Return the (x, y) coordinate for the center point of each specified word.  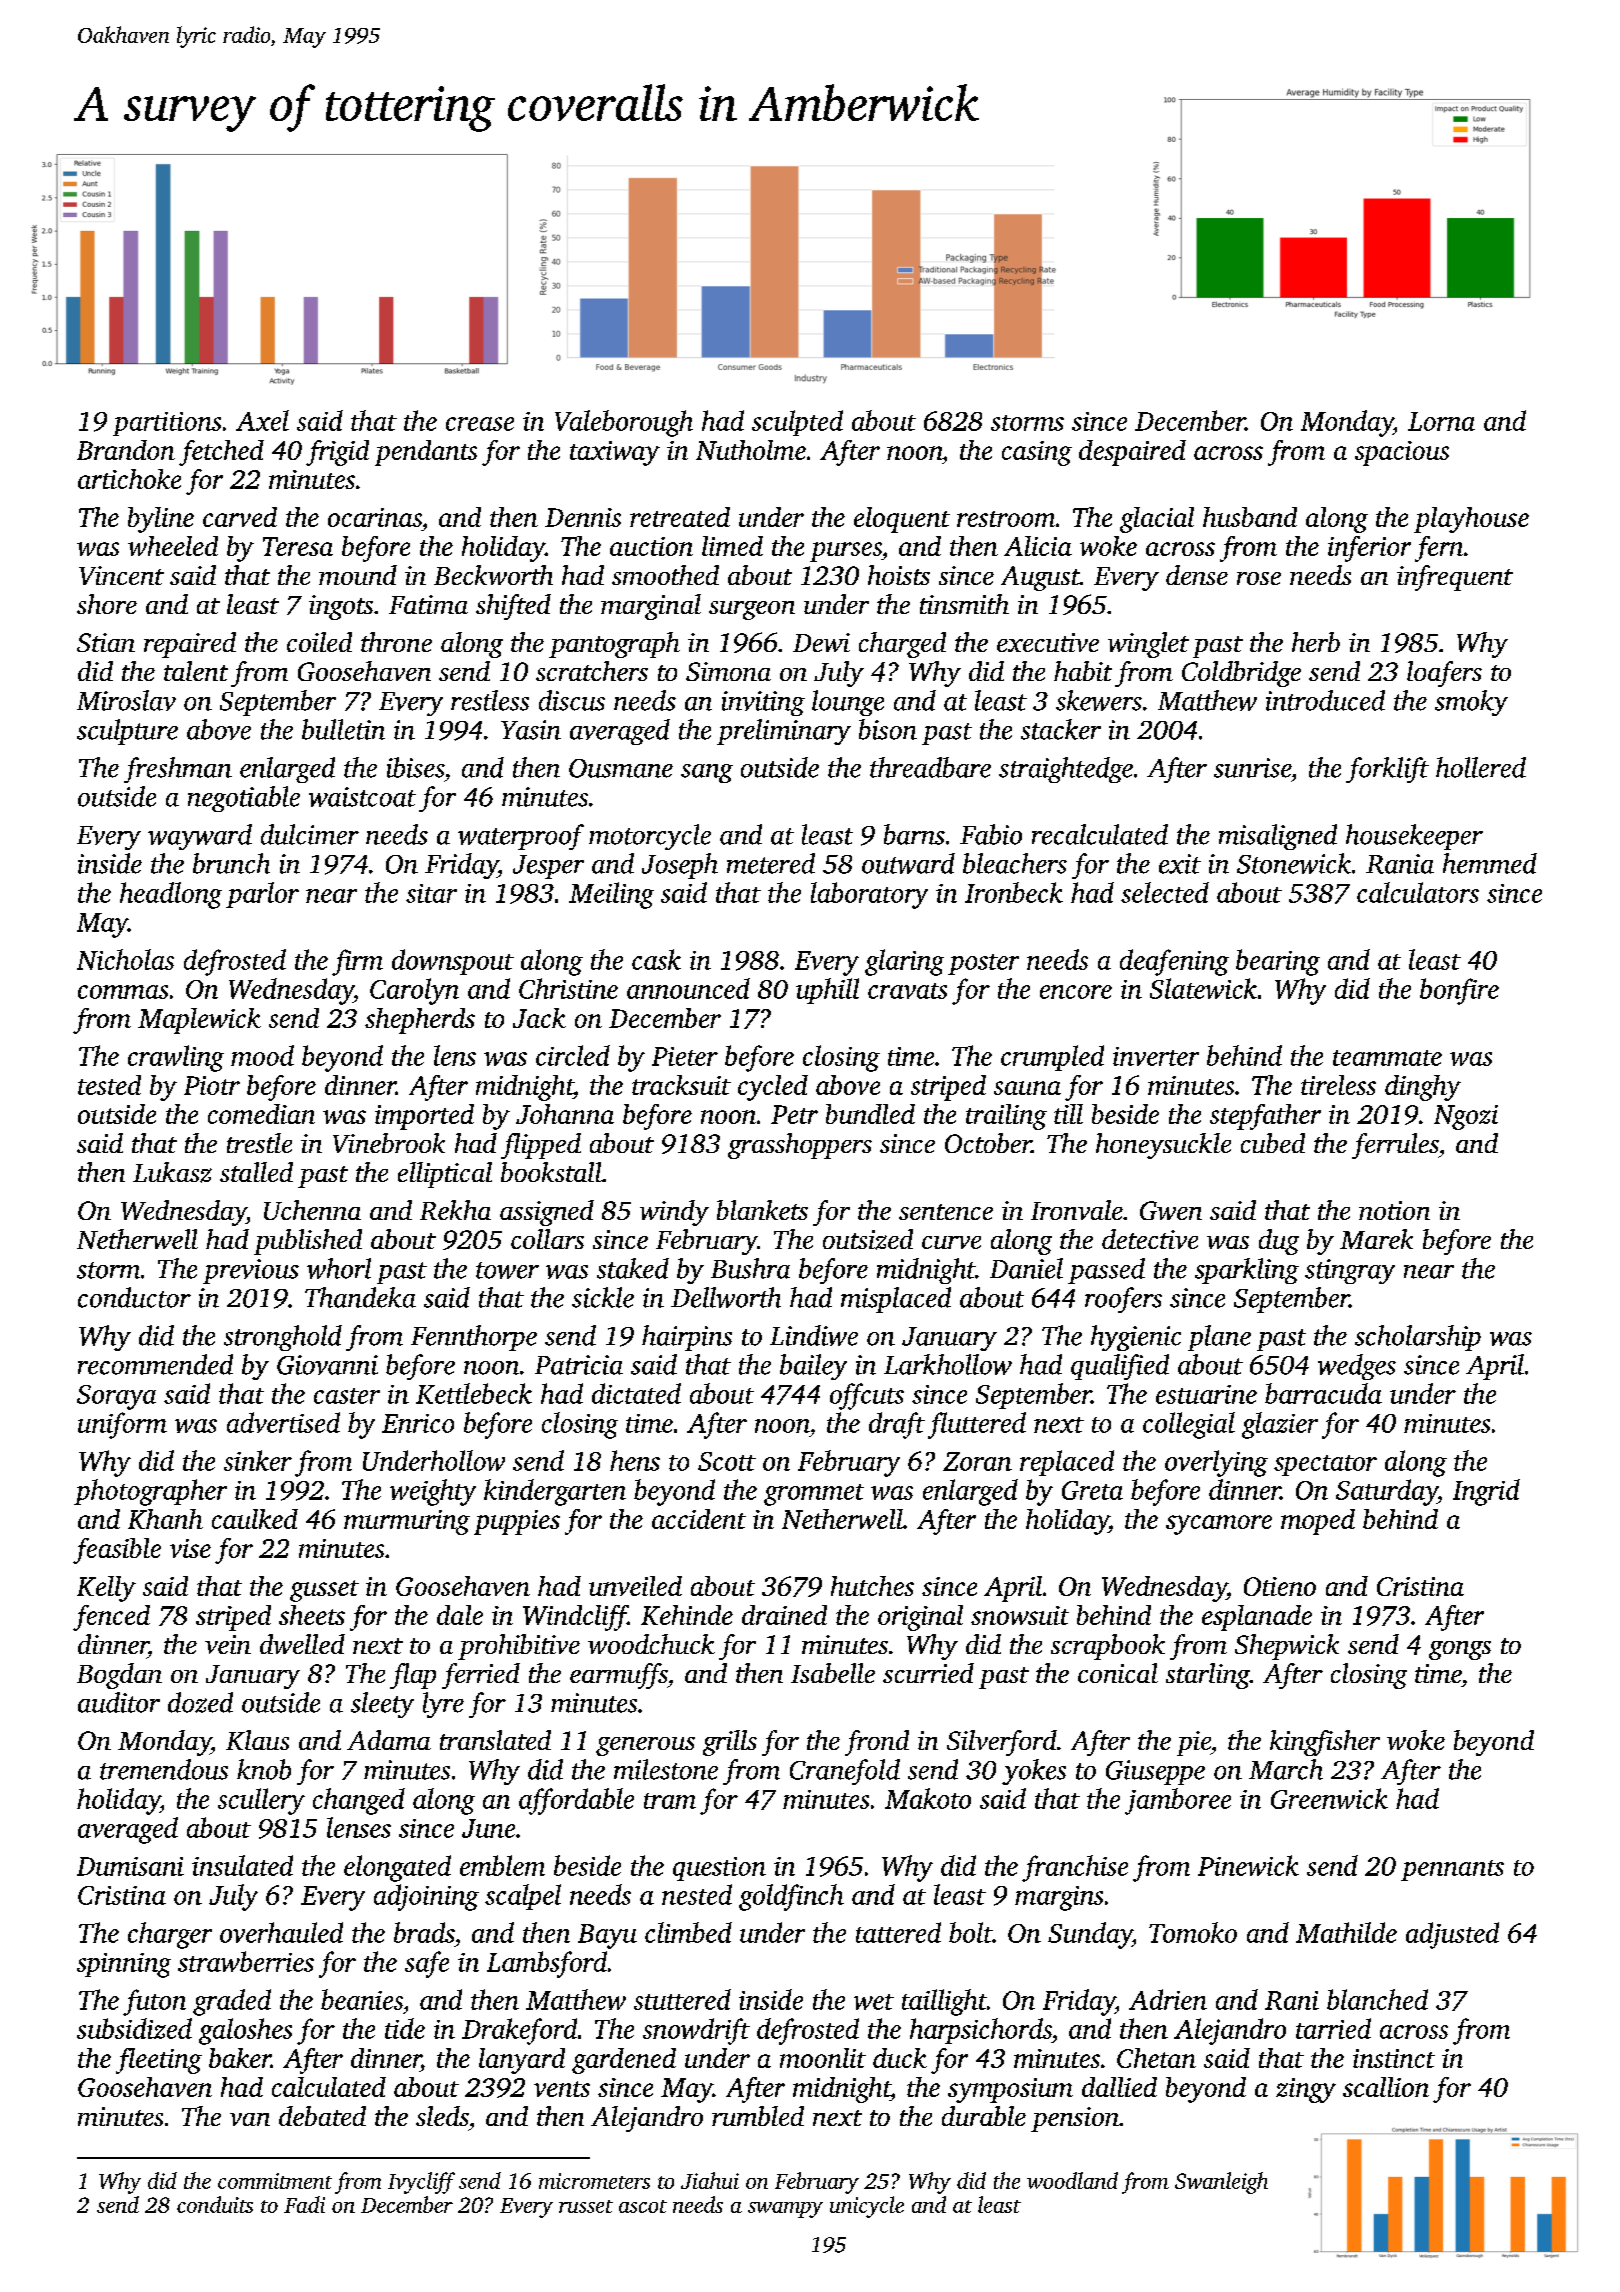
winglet (1148, 645)
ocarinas (375, 517)
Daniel (1026, 1268)
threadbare (930, 767)
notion (1394, 1210)
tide (405, 2028)
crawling (176, 1058)
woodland (1072, 2180)
